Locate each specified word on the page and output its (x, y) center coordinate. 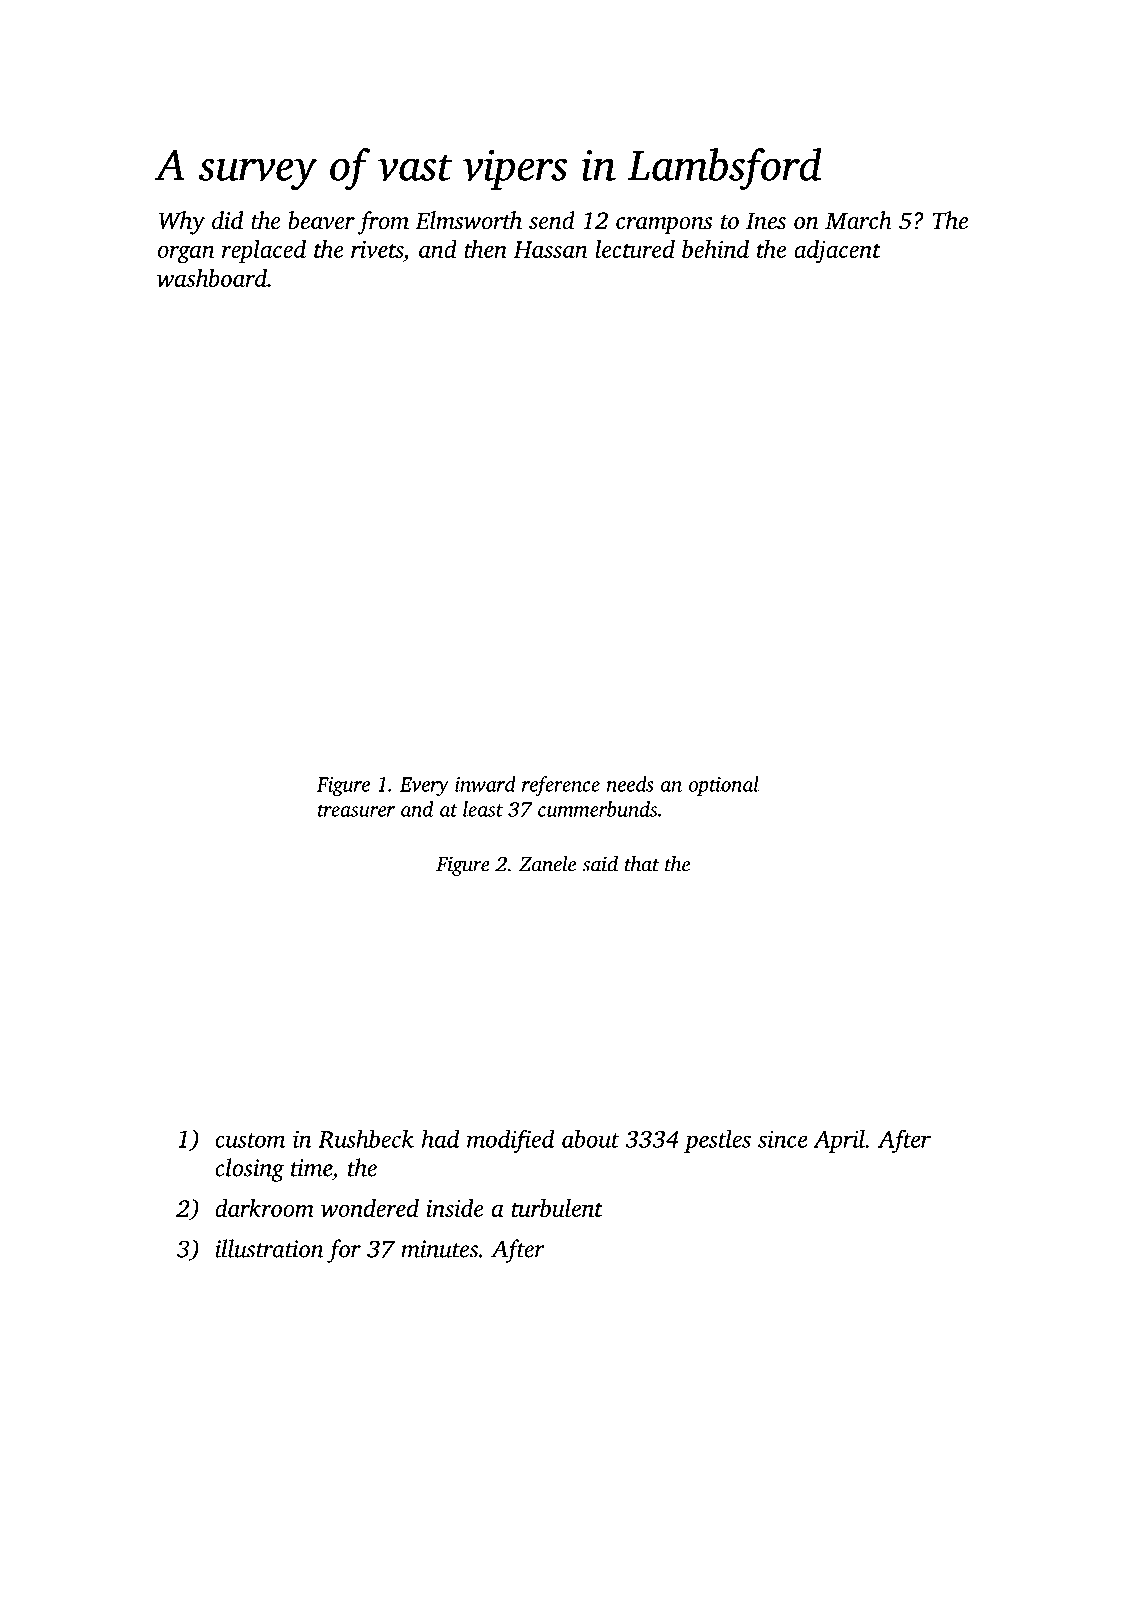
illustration (269, 1248)
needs (630, 784)
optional (724, 786)
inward (485, 784)
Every (424, 786)
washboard (212, 278)
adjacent (837, 252)
